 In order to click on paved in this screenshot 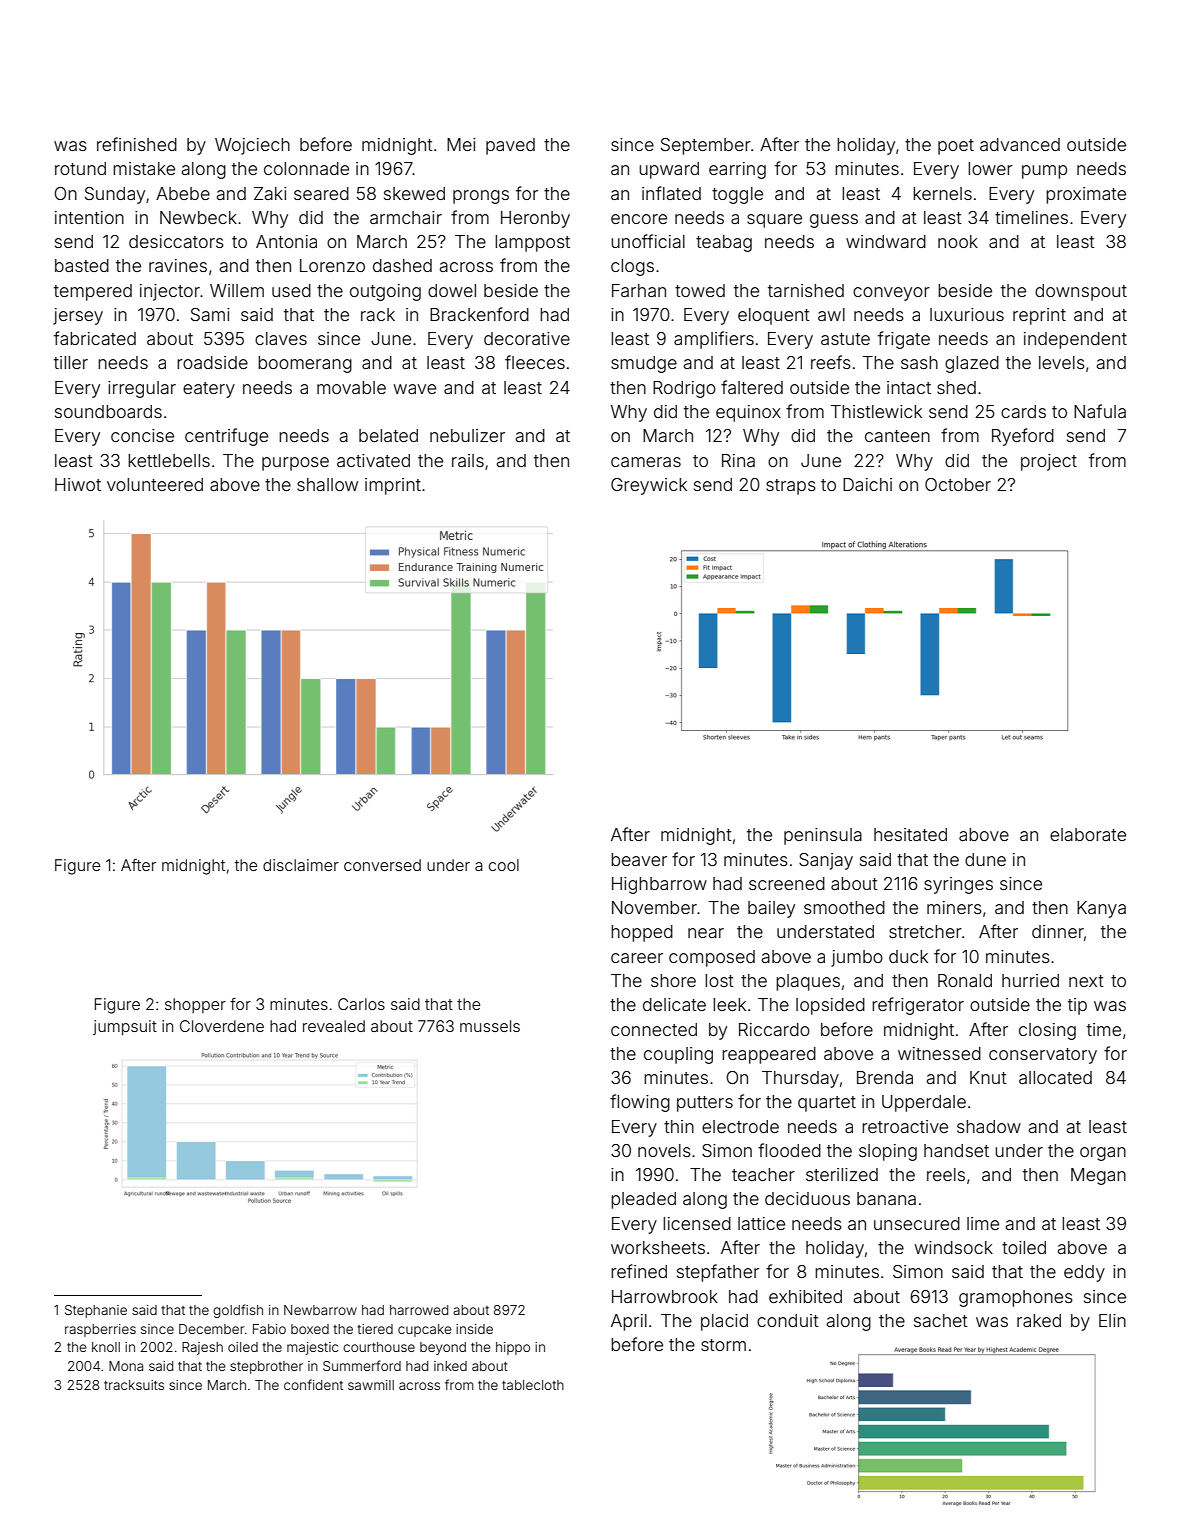, I will do `click(510, 146)`.
